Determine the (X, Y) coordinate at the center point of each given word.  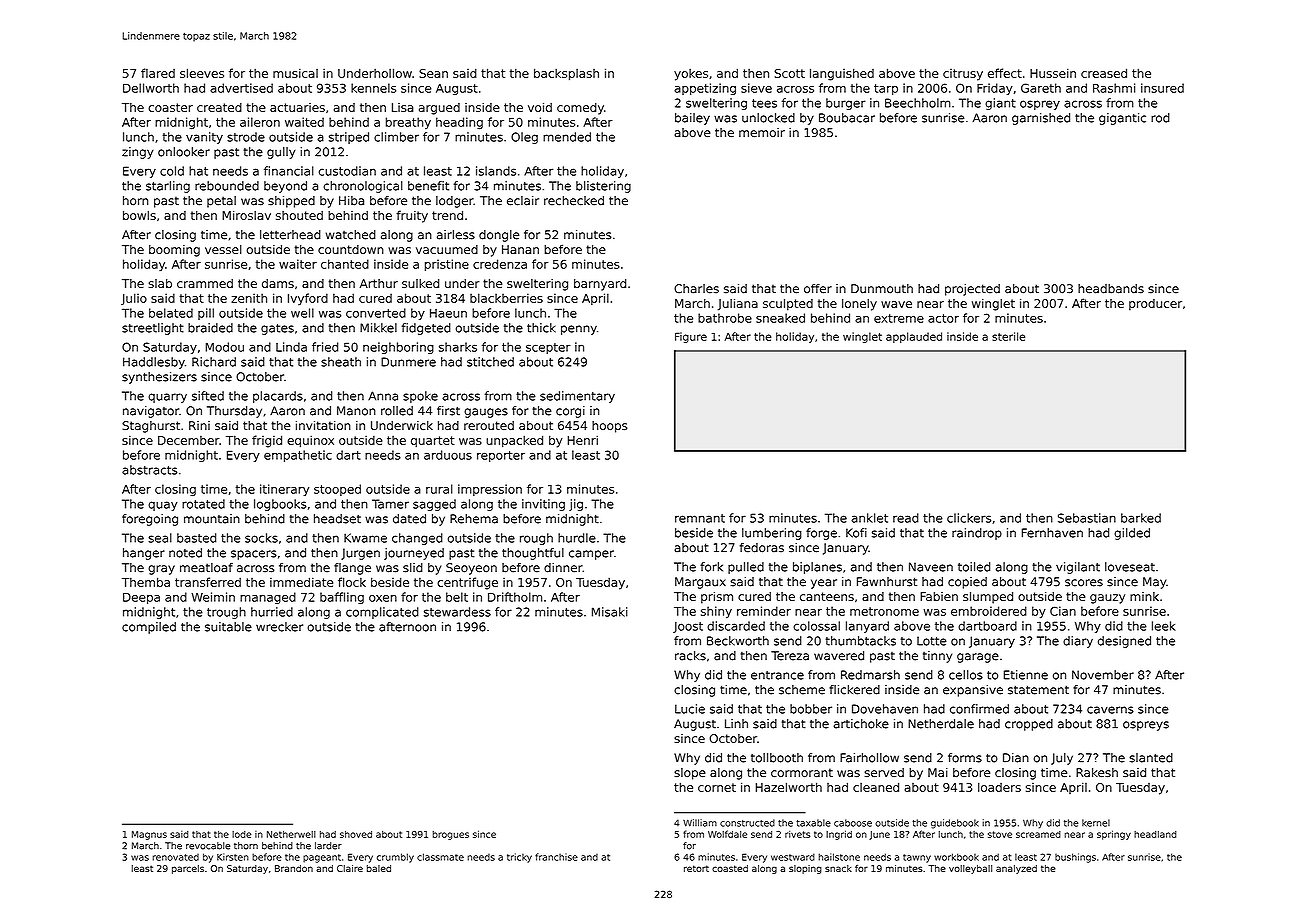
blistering (603, 187)
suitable (228, 627)
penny (579, 330)
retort (696, 868)
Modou (224, 347)
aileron (260, 122)
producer (1155, 305)
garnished (1041, 119)
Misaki (610, 612)
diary (1078, 642)
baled (379, 868)
